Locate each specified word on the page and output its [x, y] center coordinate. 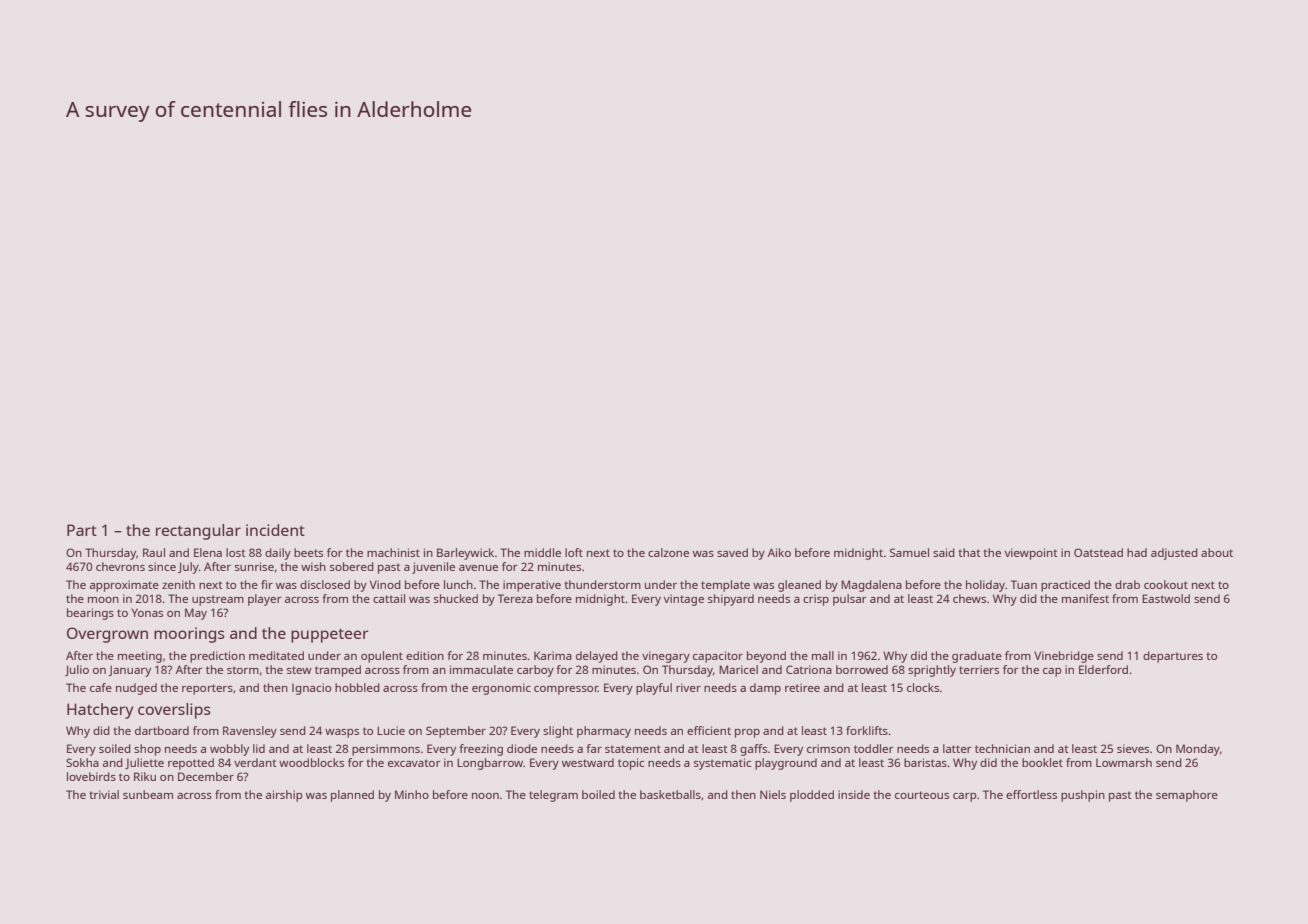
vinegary [666, 657]
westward [588, 762]
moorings [189, 635]
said [944, 552]
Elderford [1103, 669]
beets [308, 552]
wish [313, 566]
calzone [668, 552]
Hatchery [100, 711]
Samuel [909, 552]
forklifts [867, 730]
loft [574, 552]
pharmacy [604, 732]
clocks [923, 687]
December [206, 776]
